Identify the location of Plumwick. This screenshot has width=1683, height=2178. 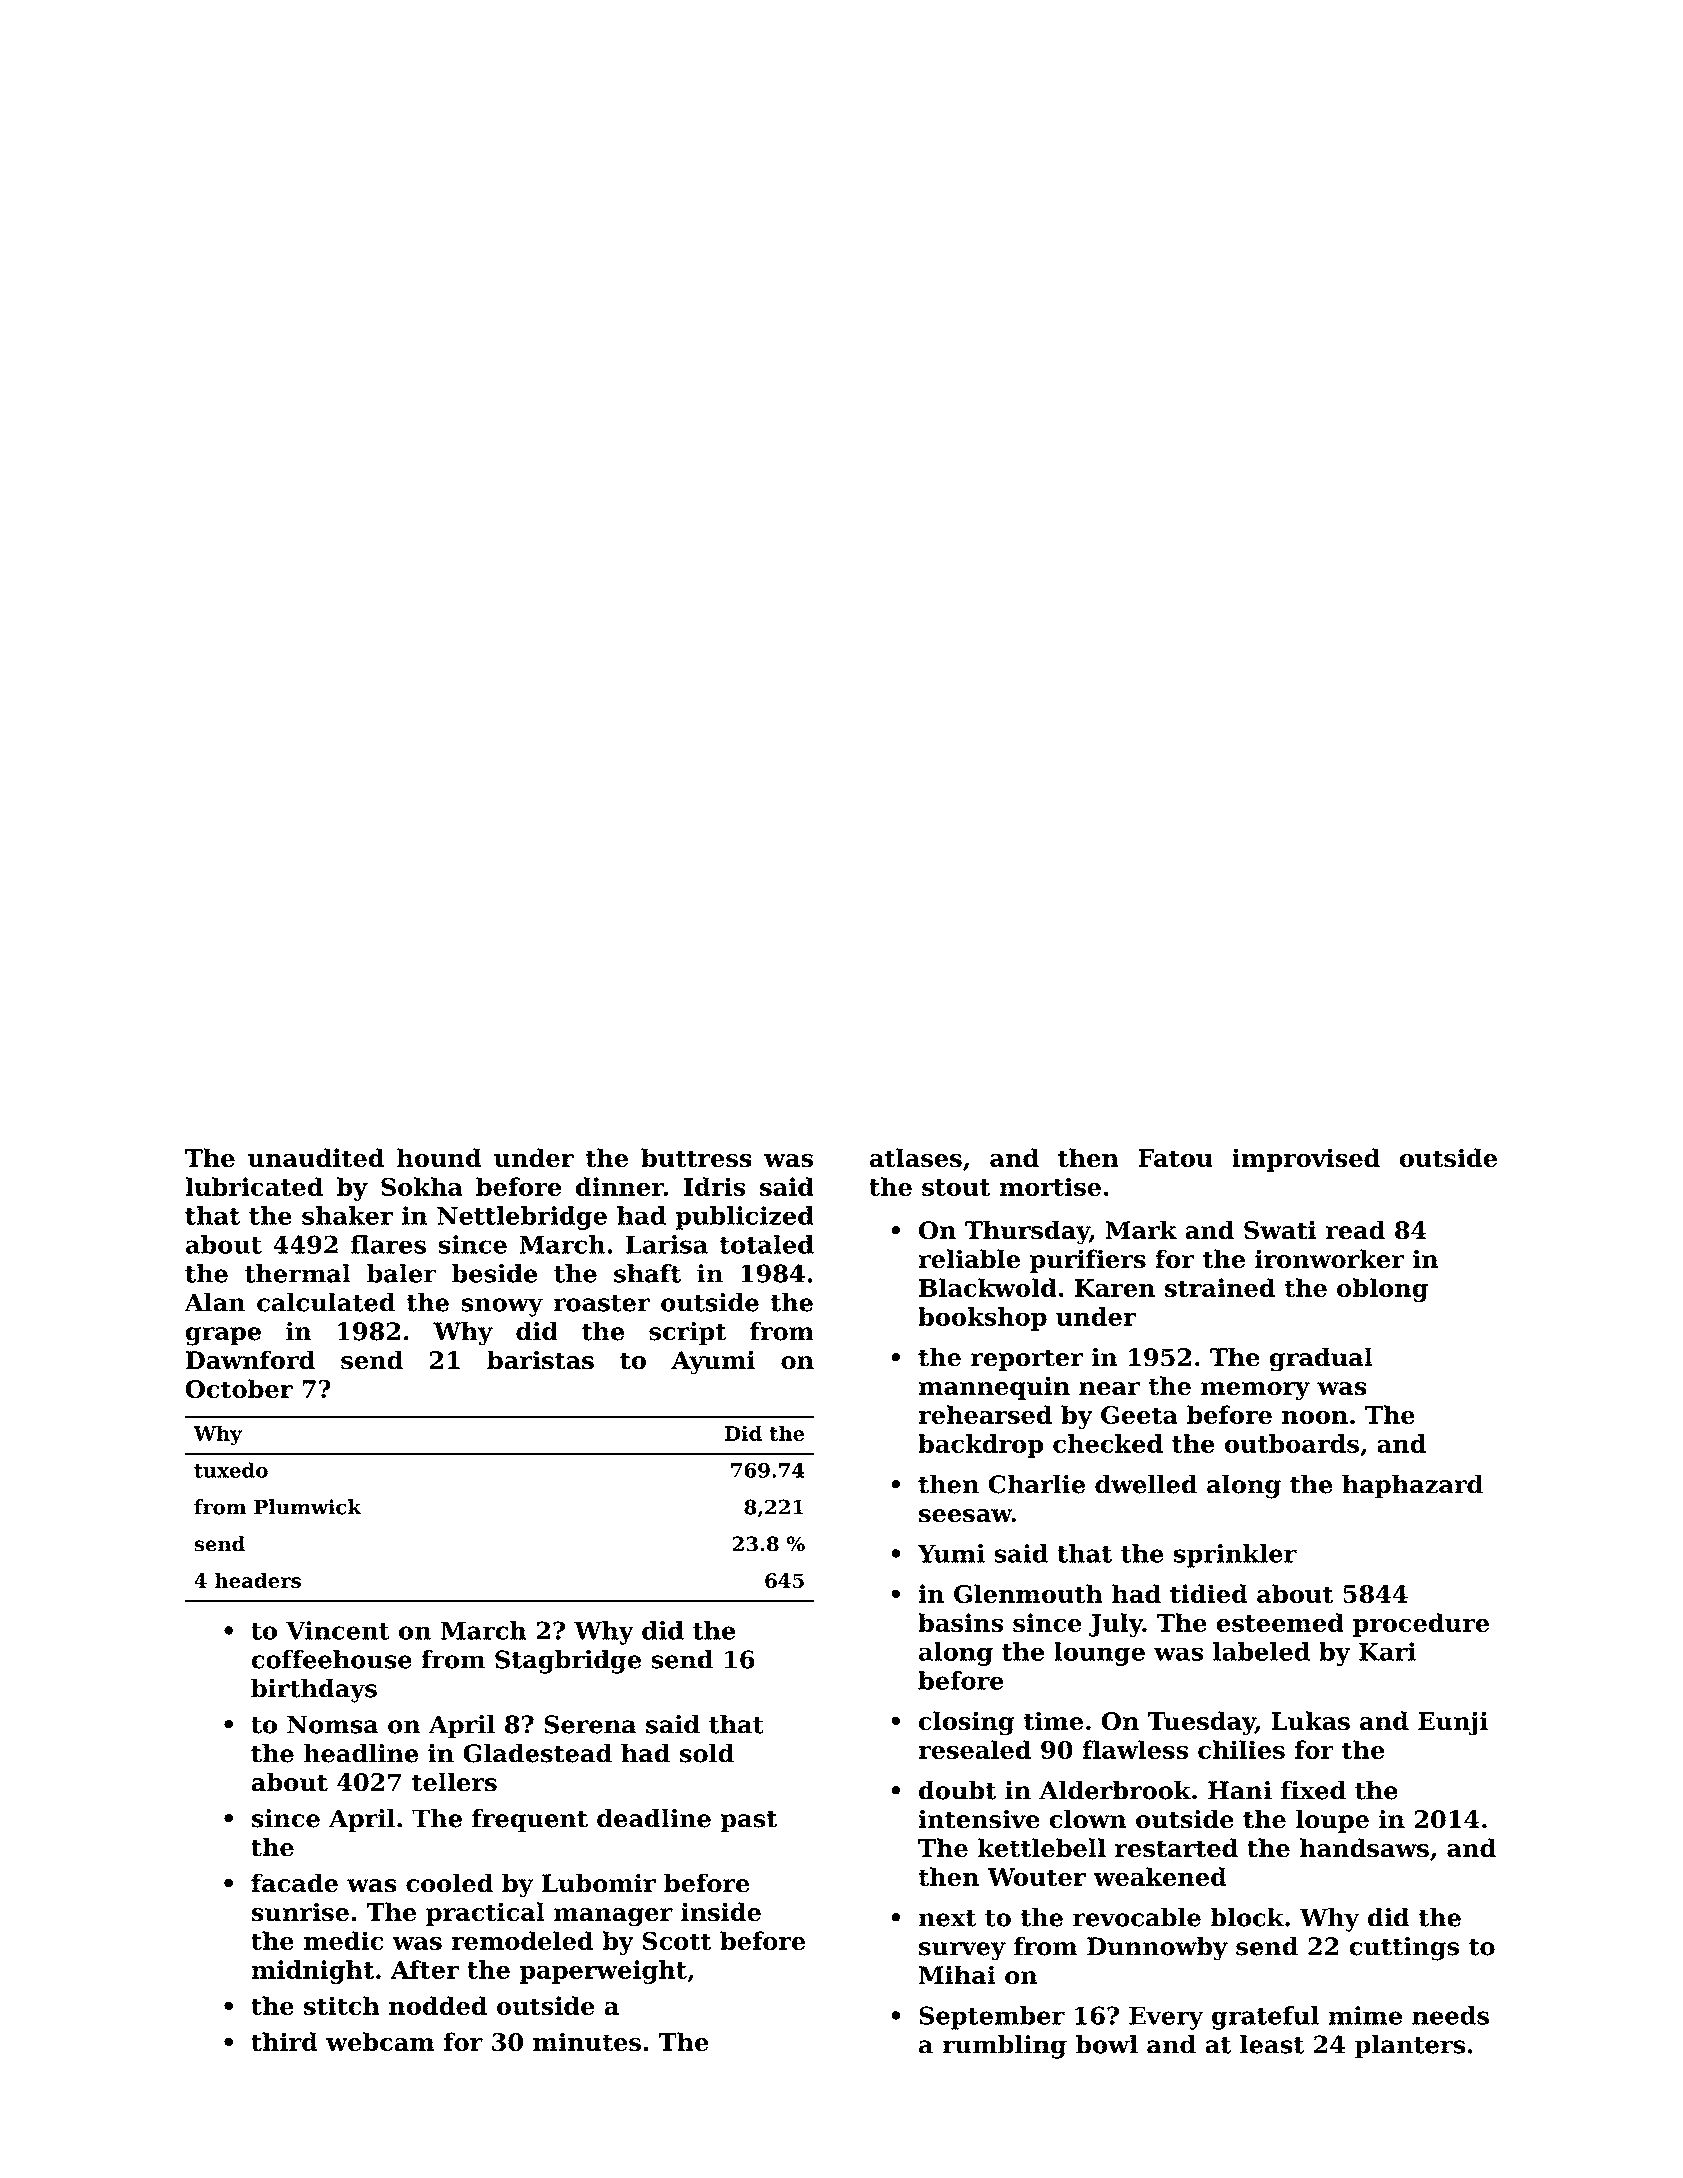
(308, 1507).
